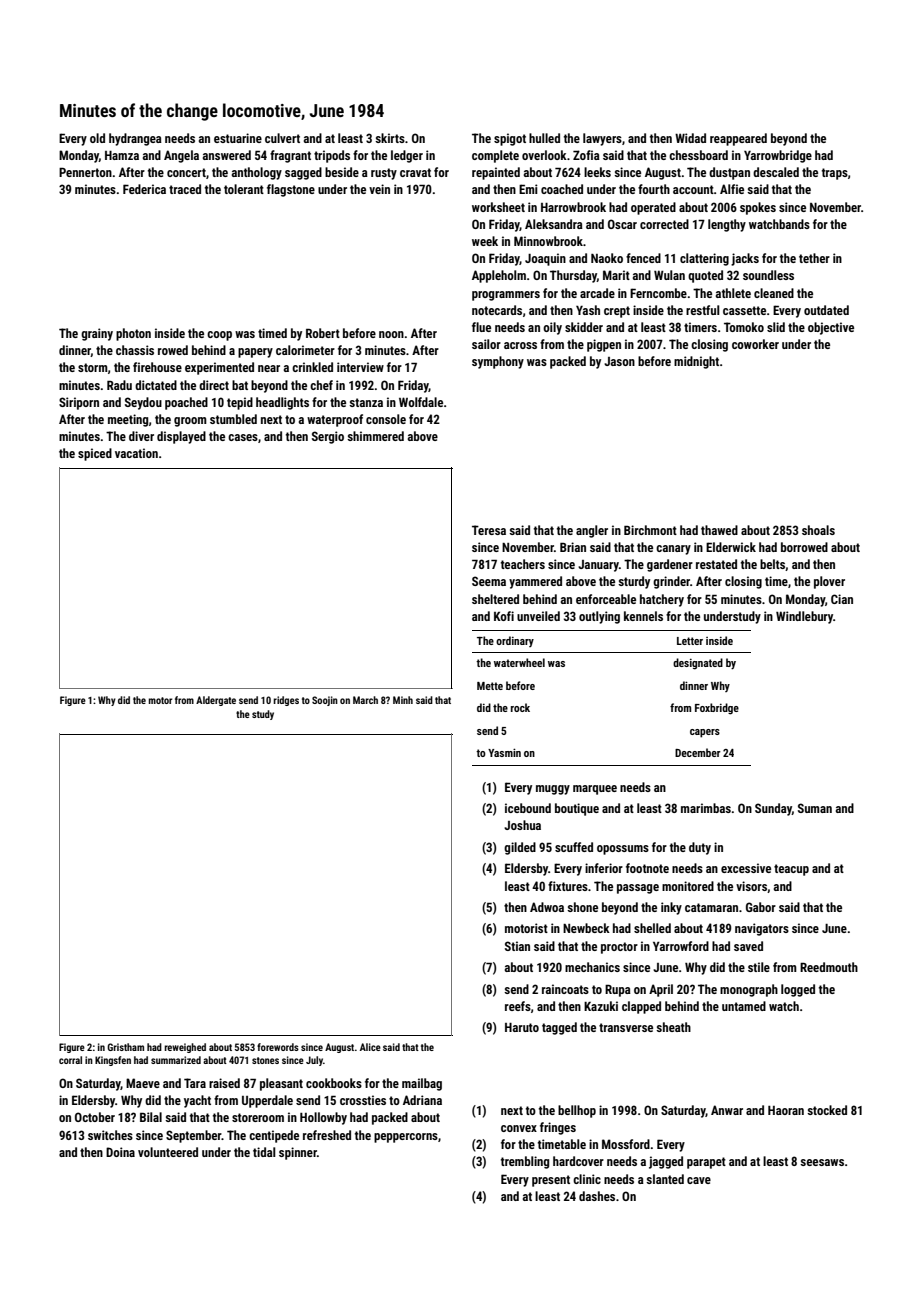 This document has width=924, height=1308. I want to click on shoals, so click(818, 530).
